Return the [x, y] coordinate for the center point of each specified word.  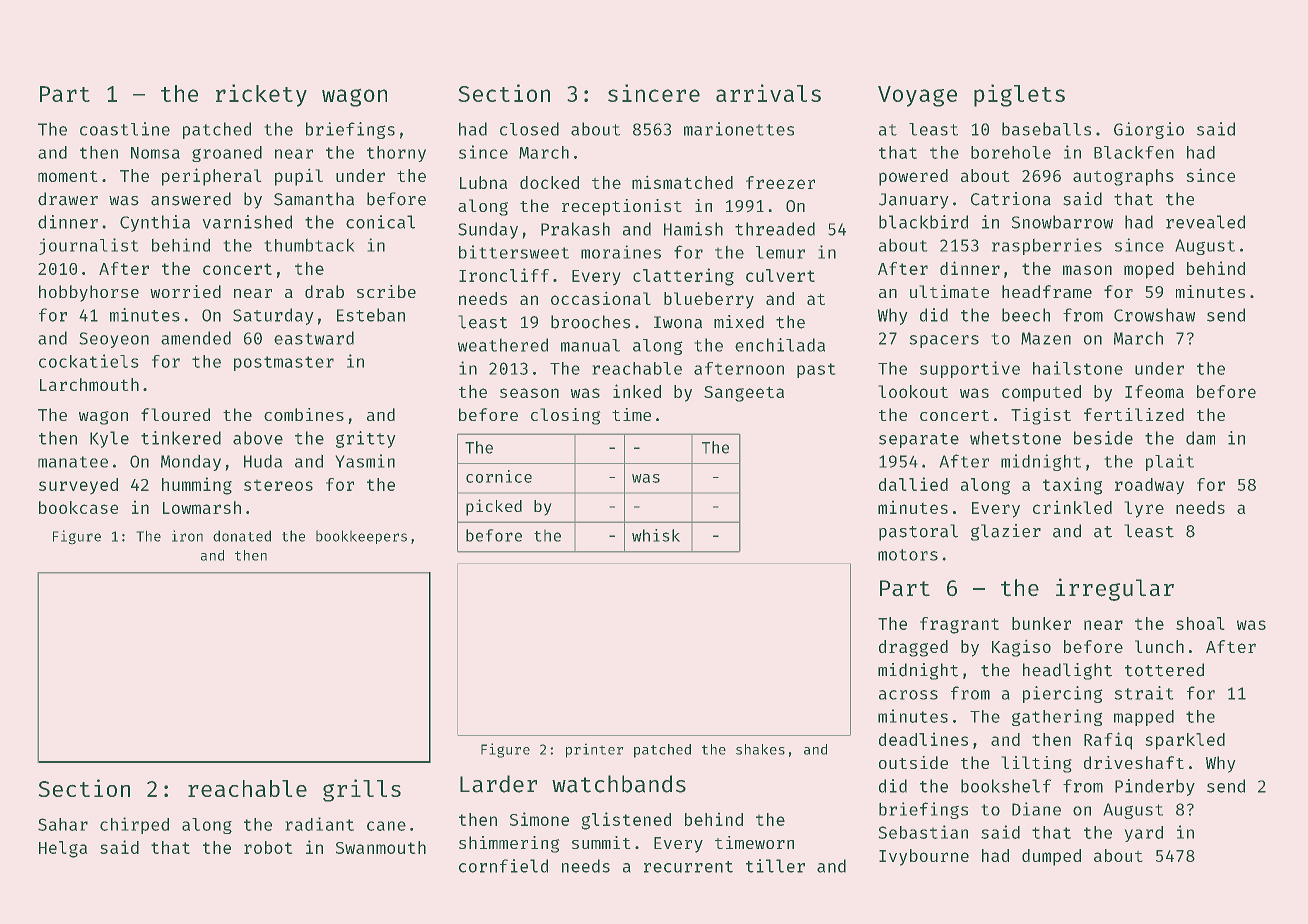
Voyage [917, 96]
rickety [261, 95]
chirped [134, 825]
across [908, 695]
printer [594, 751]
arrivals [768, 93]
